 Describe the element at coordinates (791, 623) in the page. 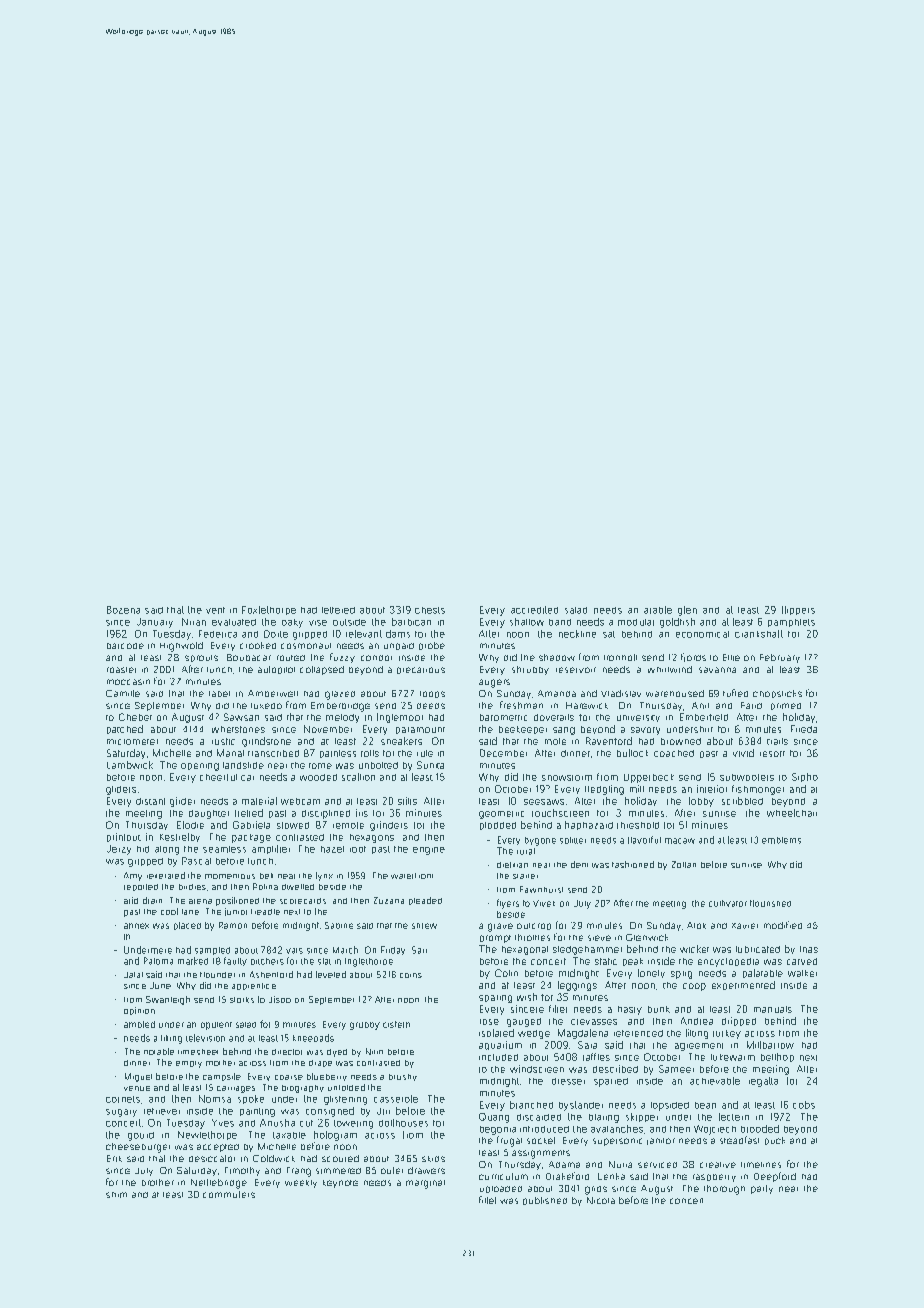

I see `pamphlets` at that location.
